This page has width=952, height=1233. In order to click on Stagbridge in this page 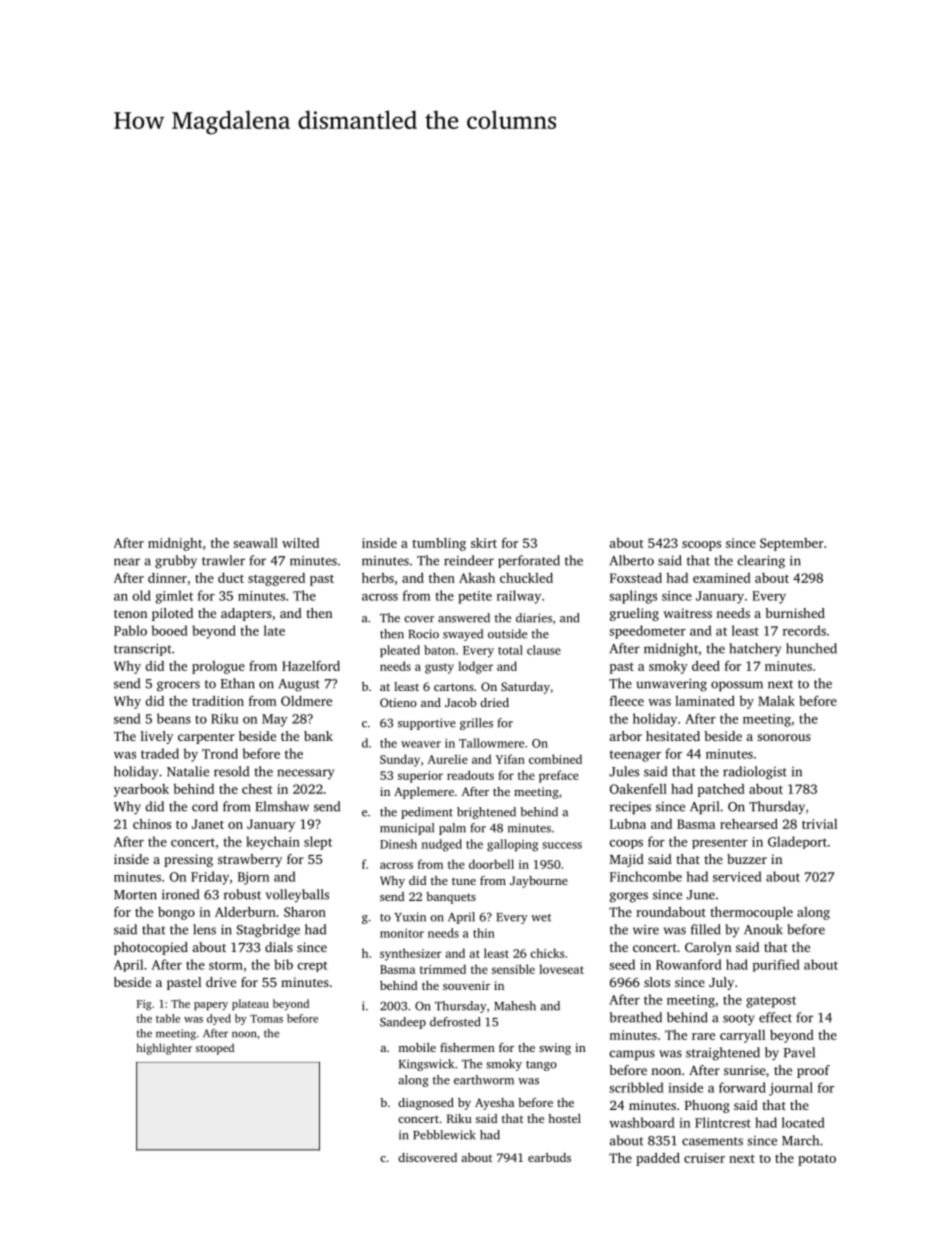, I will do `click(268, 931)`.
